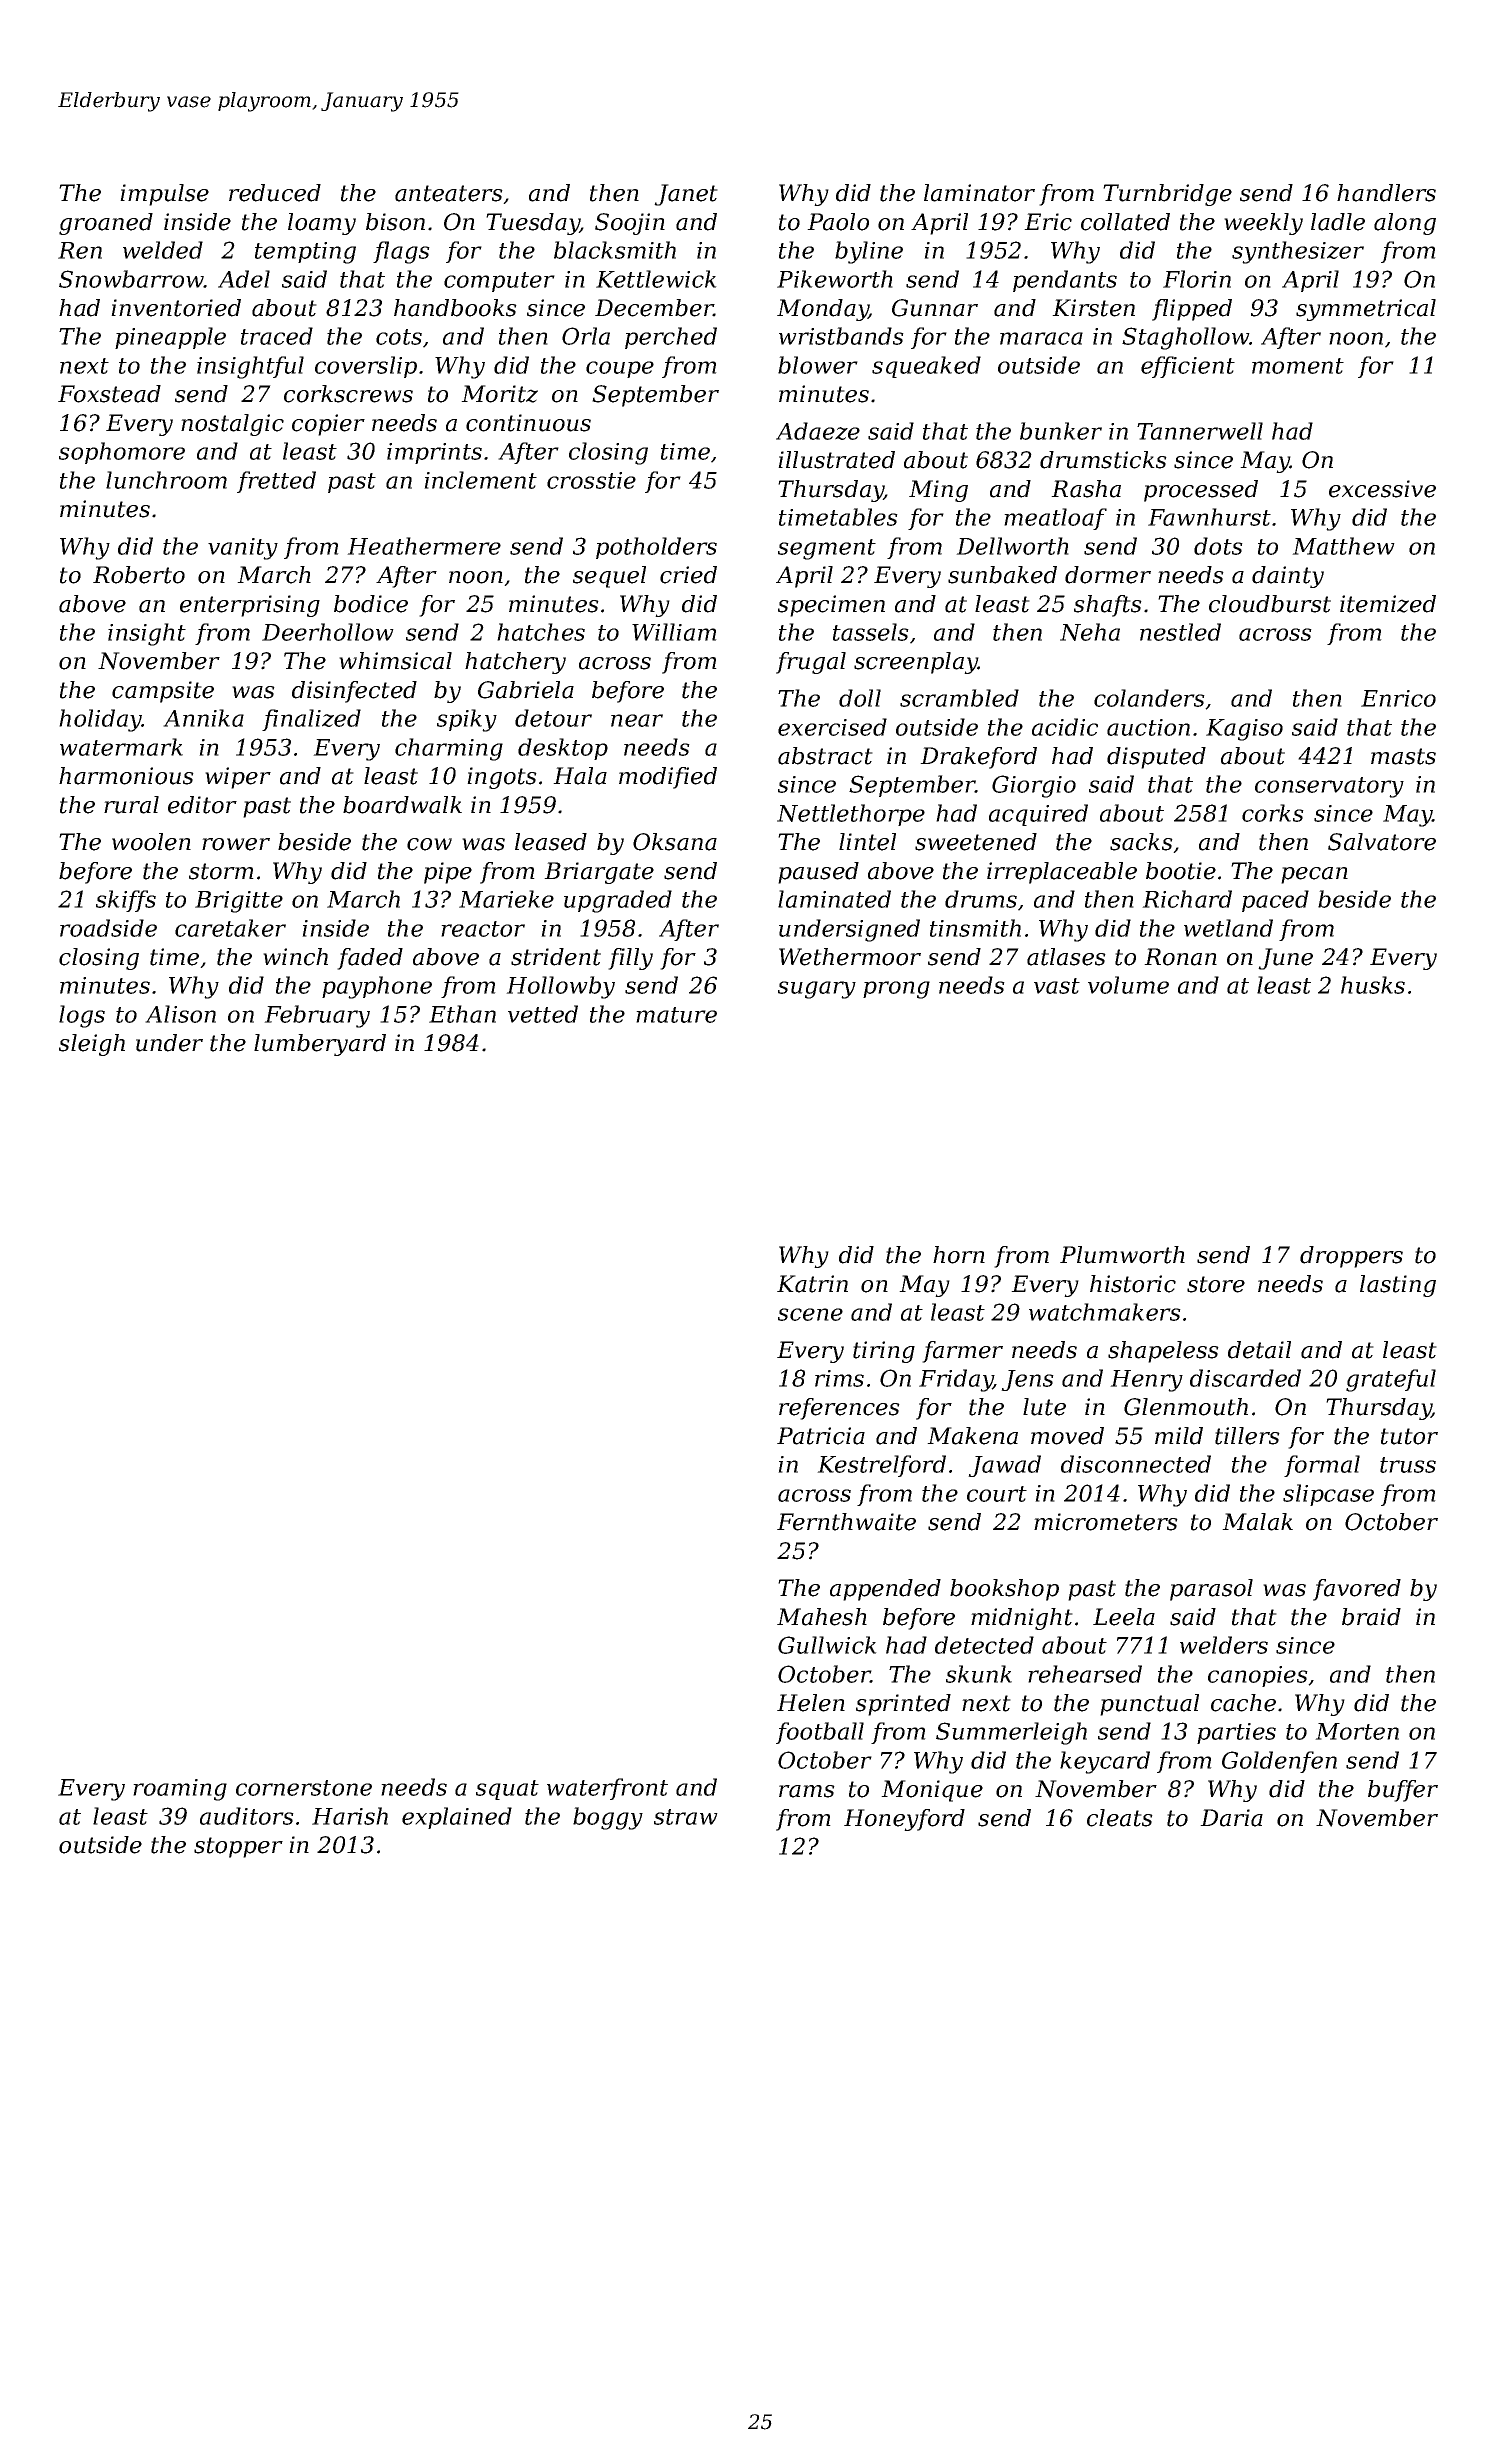 The height and width of the image is (2464, 1496). I want to click on volume, so click(1128, 985).
